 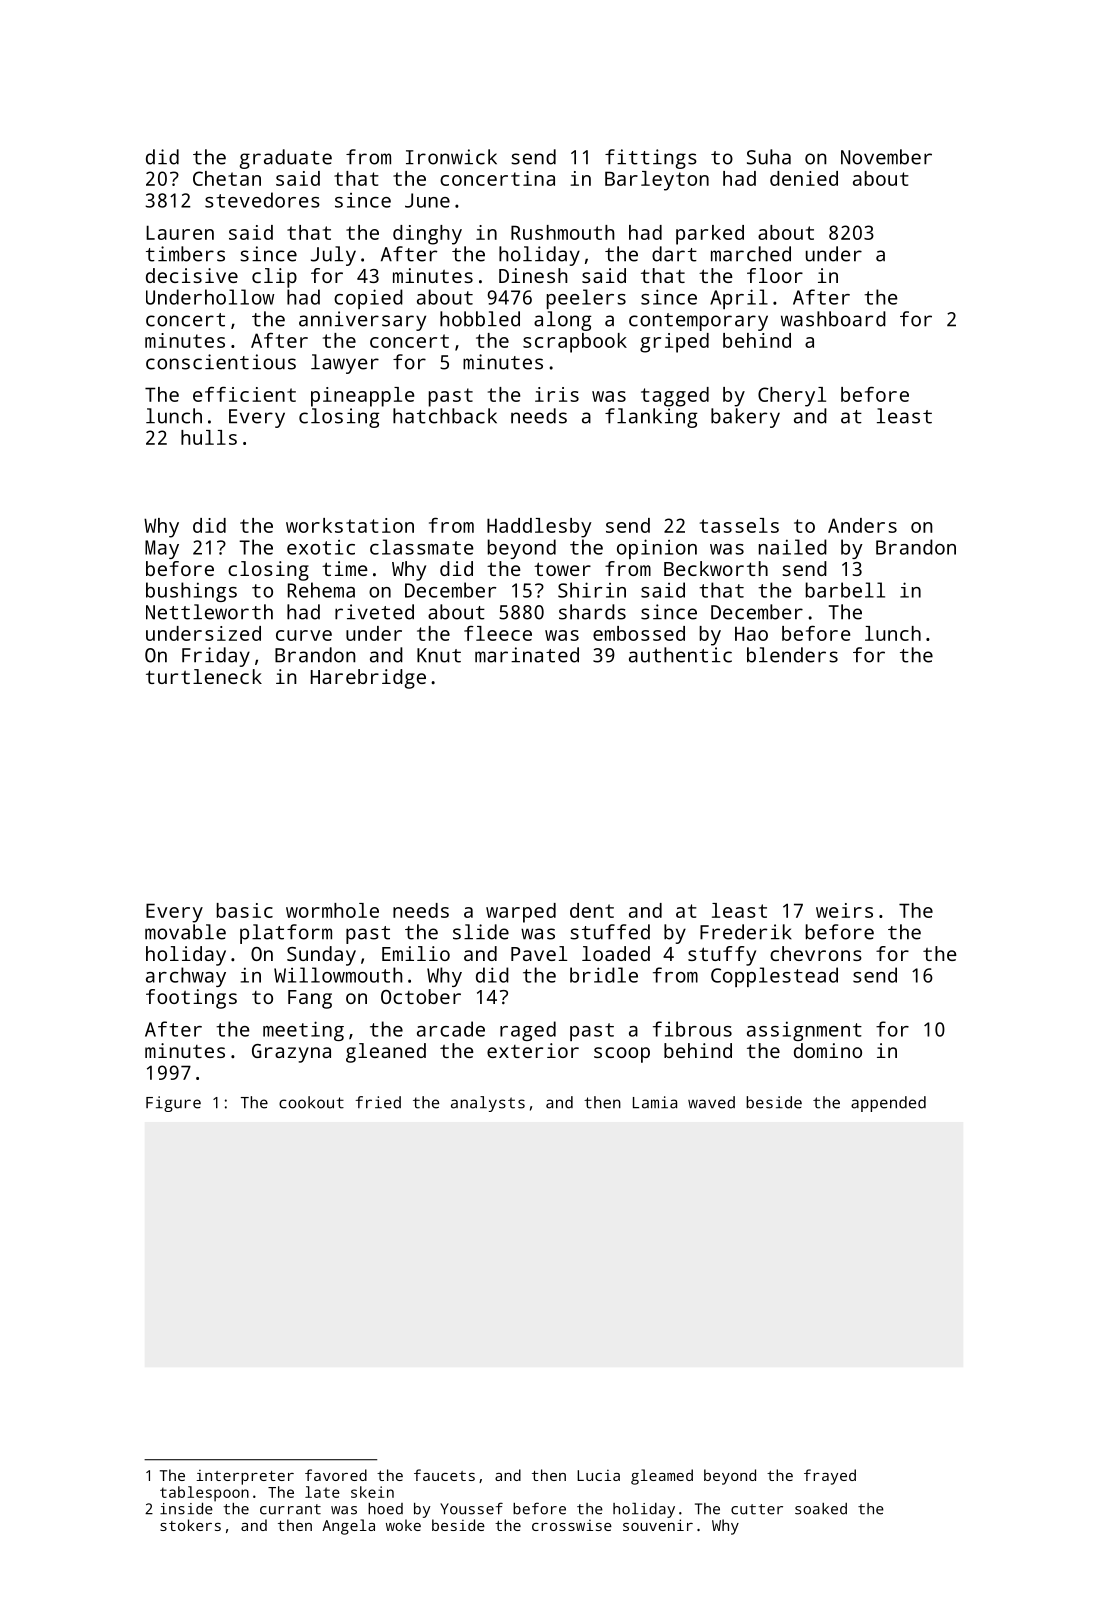 I want to click on wormhole, so click(x=332, y=910).
